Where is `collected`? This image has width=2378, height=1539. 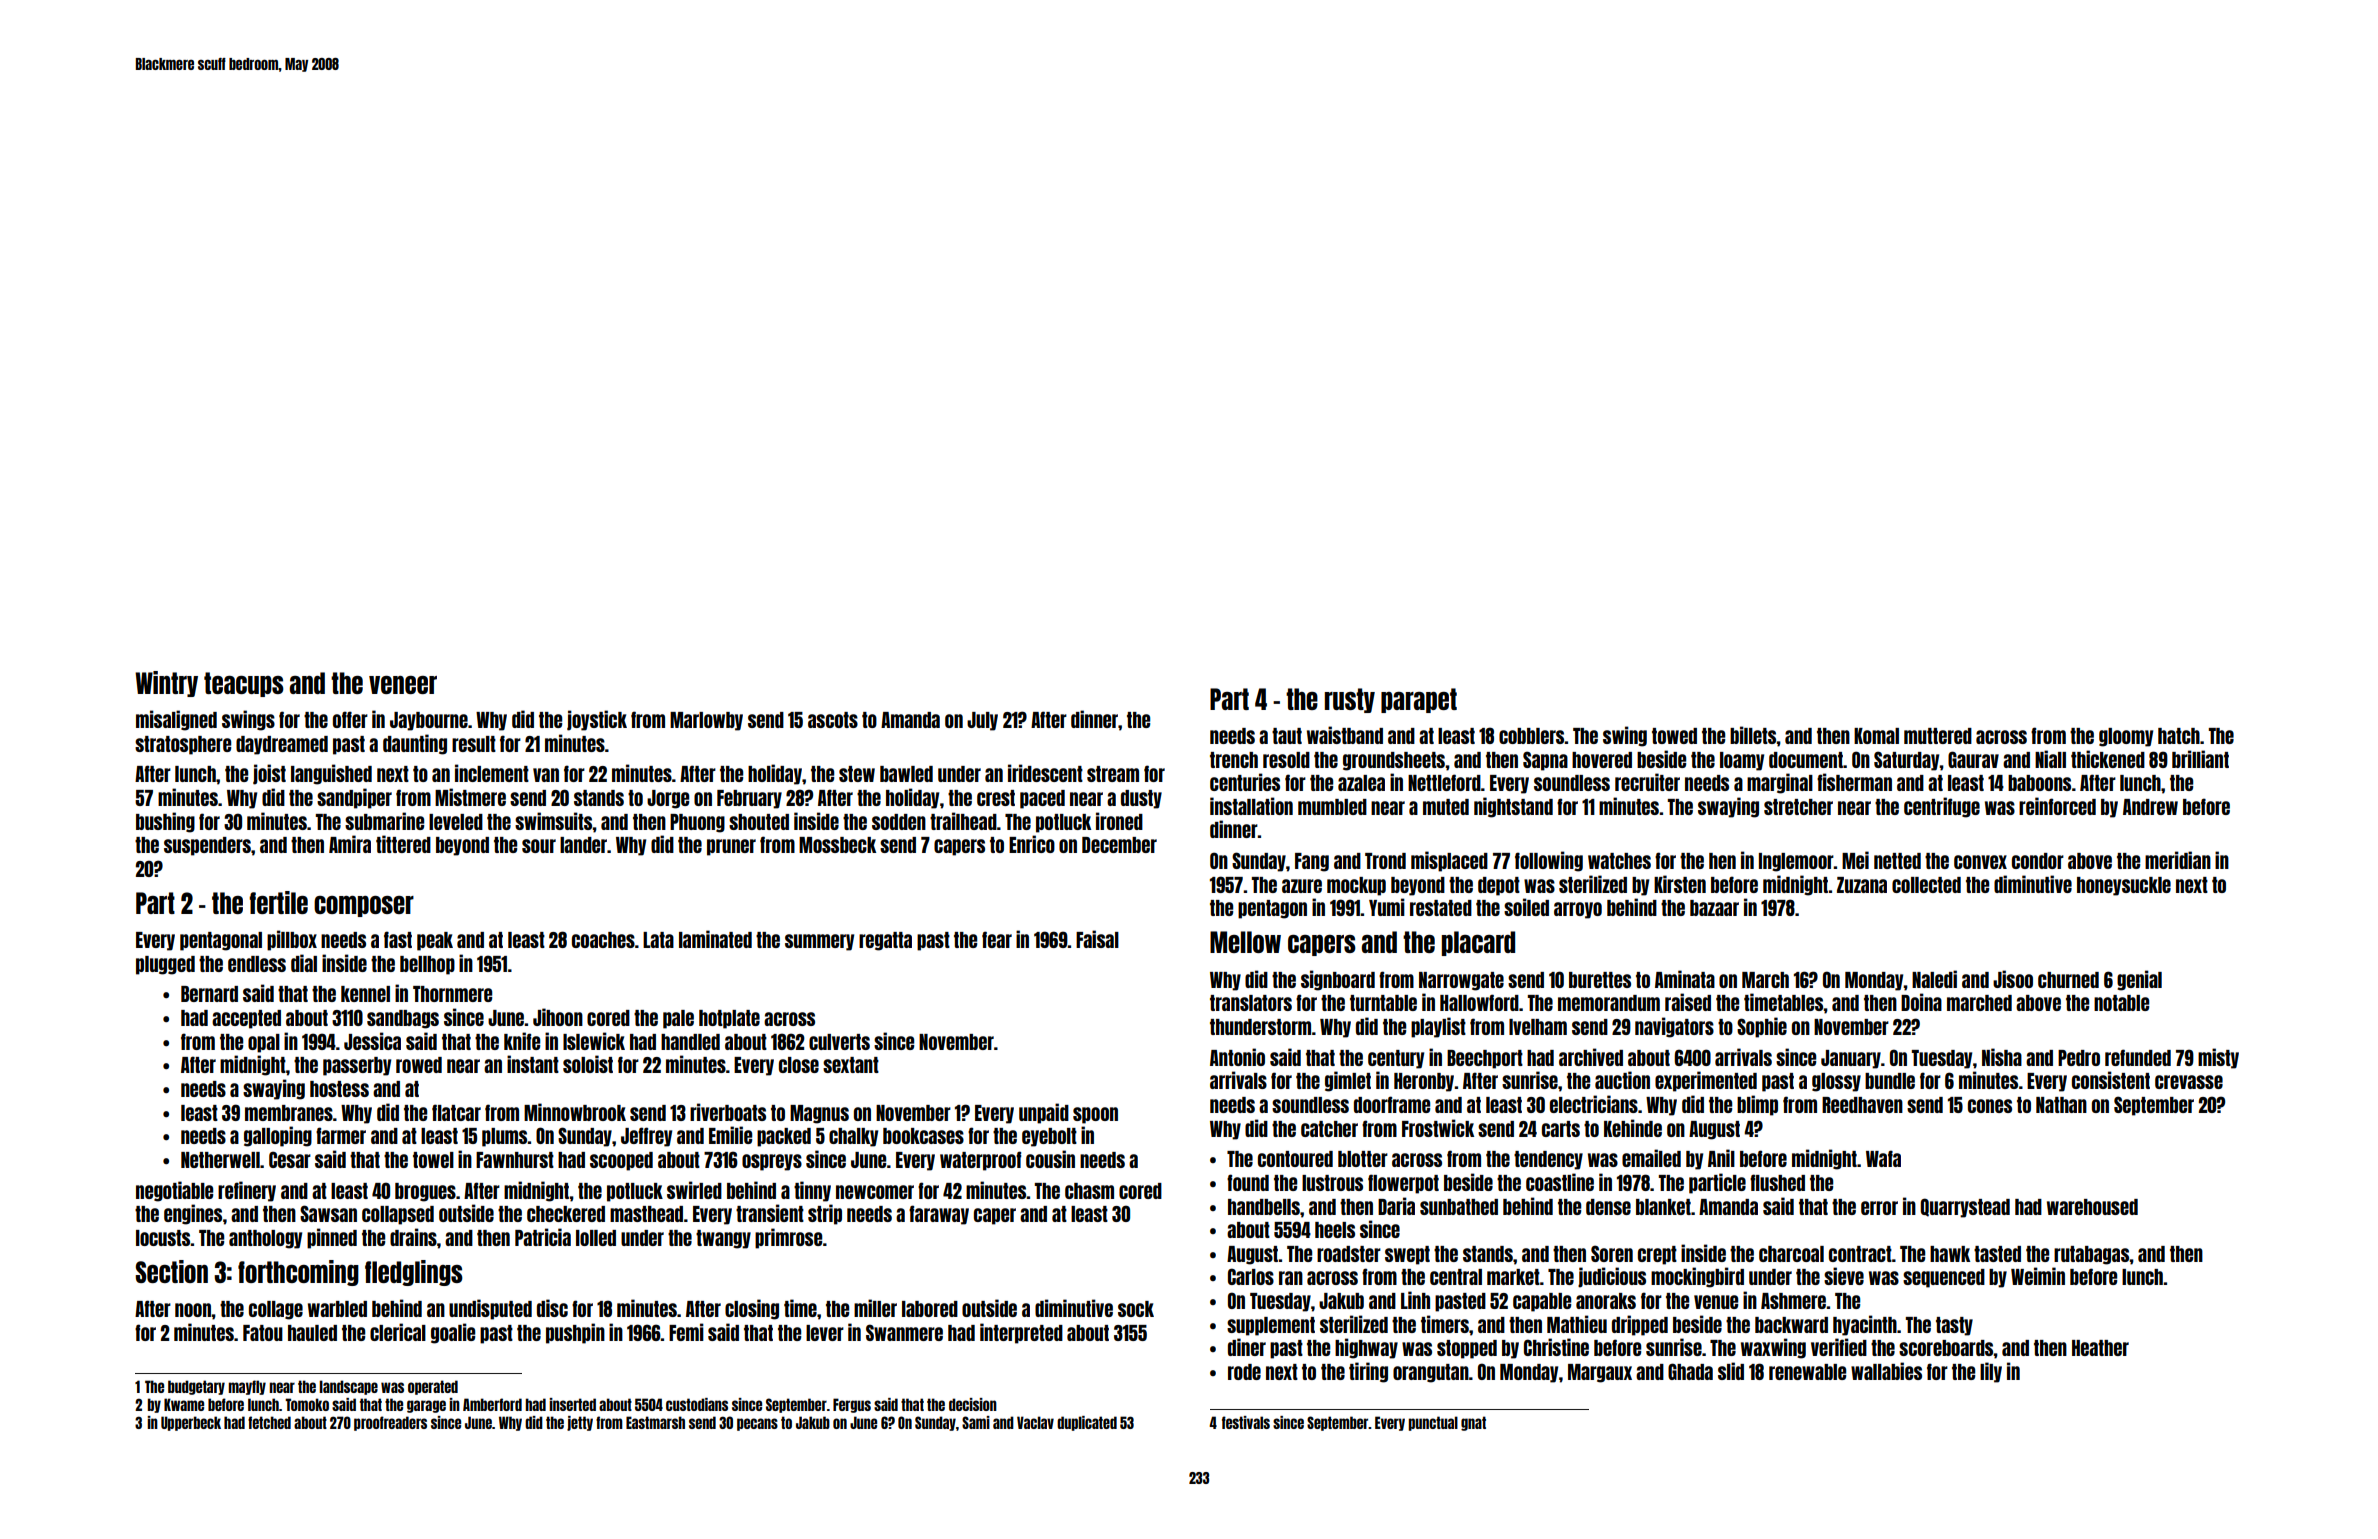 collected is located at coordinates (1926, 885).
